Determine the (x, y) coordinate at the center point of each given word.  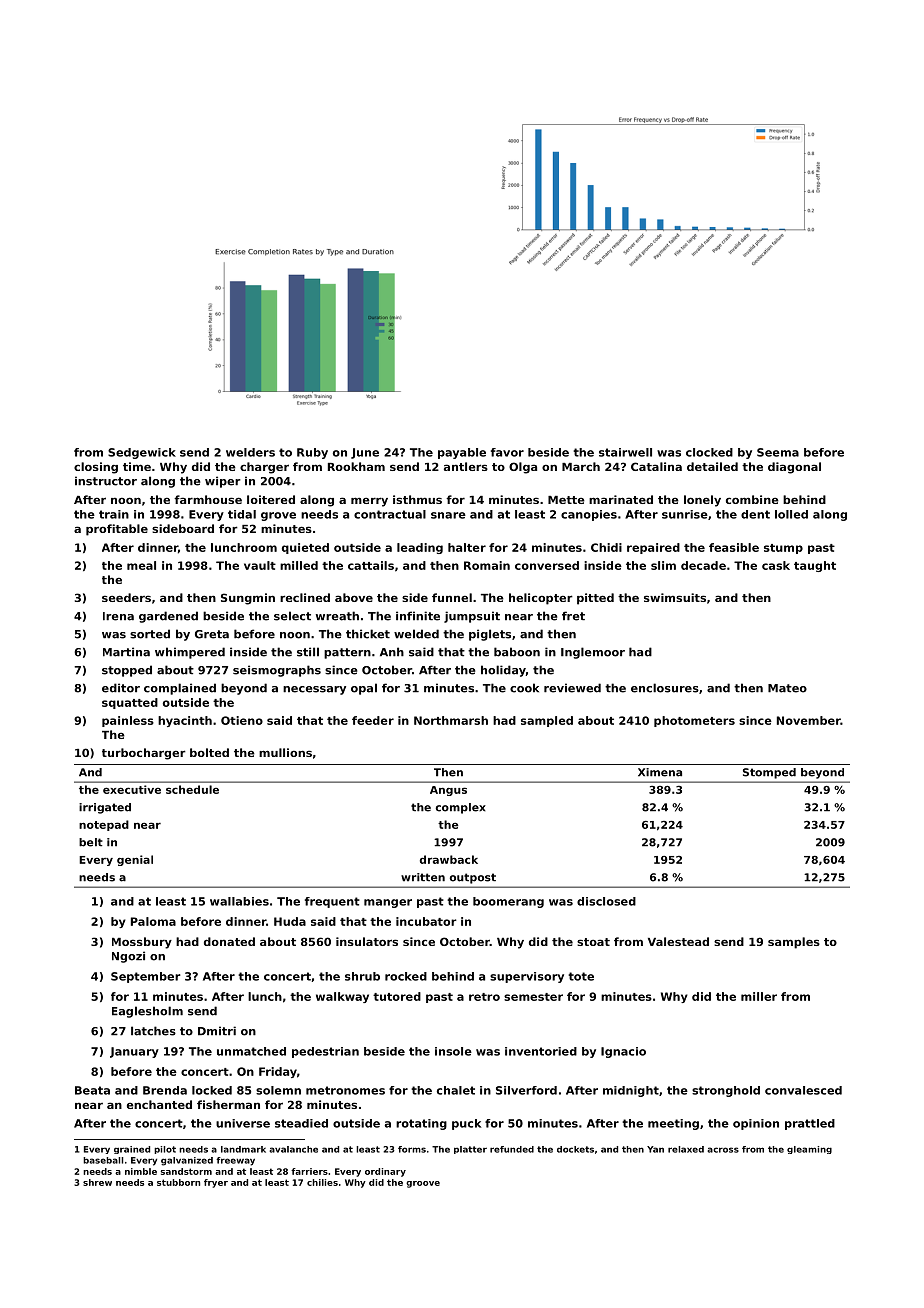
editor (121, 688)
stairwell (625, 452)
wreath (337, 616)
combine (752, 499)
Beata (92, 1090)
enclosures (665, 688)
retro (484, 997)
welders (250, 452)
